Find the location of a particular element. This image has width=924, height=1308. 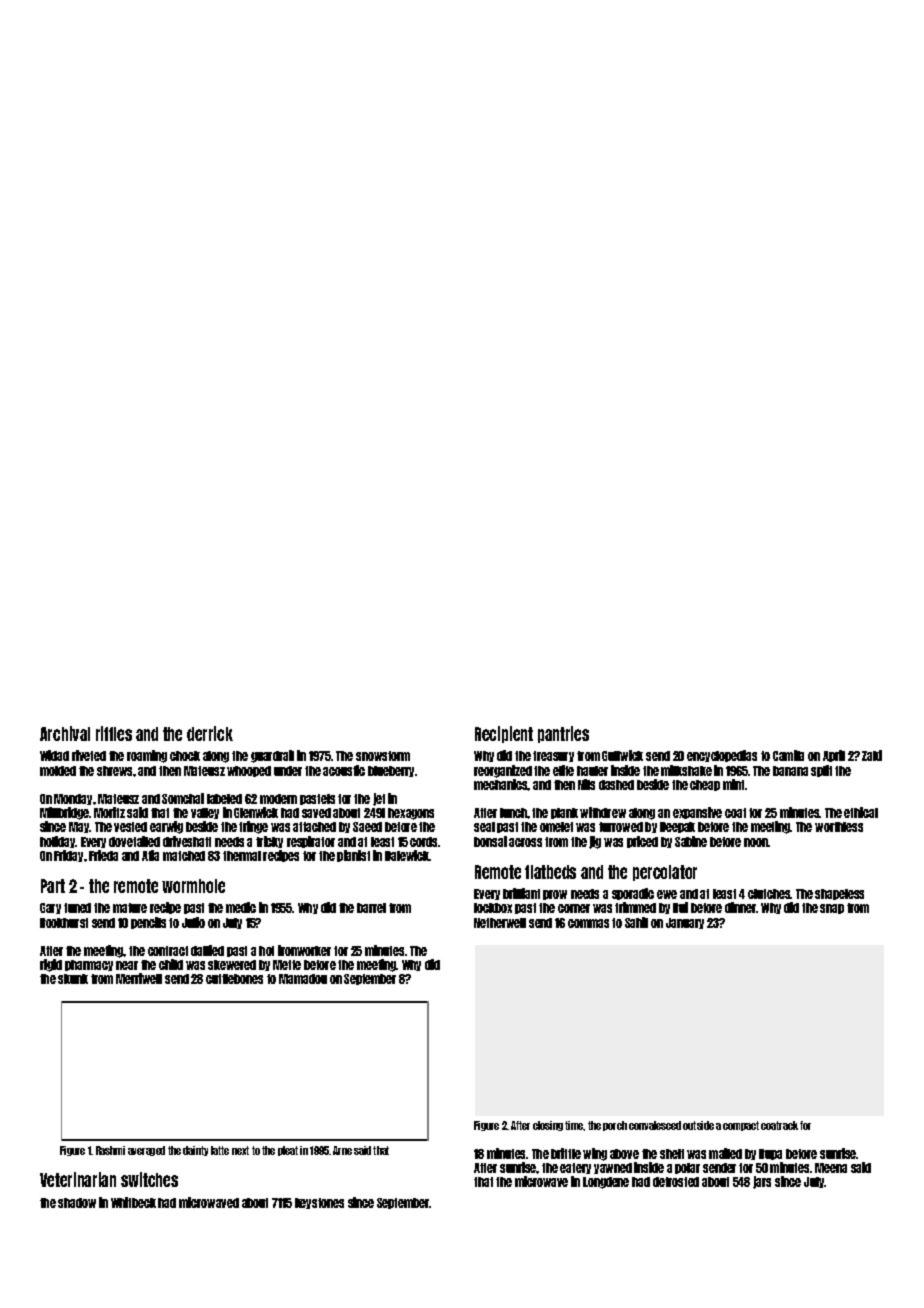

Whitbeck is located at coordinates (133, 1202).
